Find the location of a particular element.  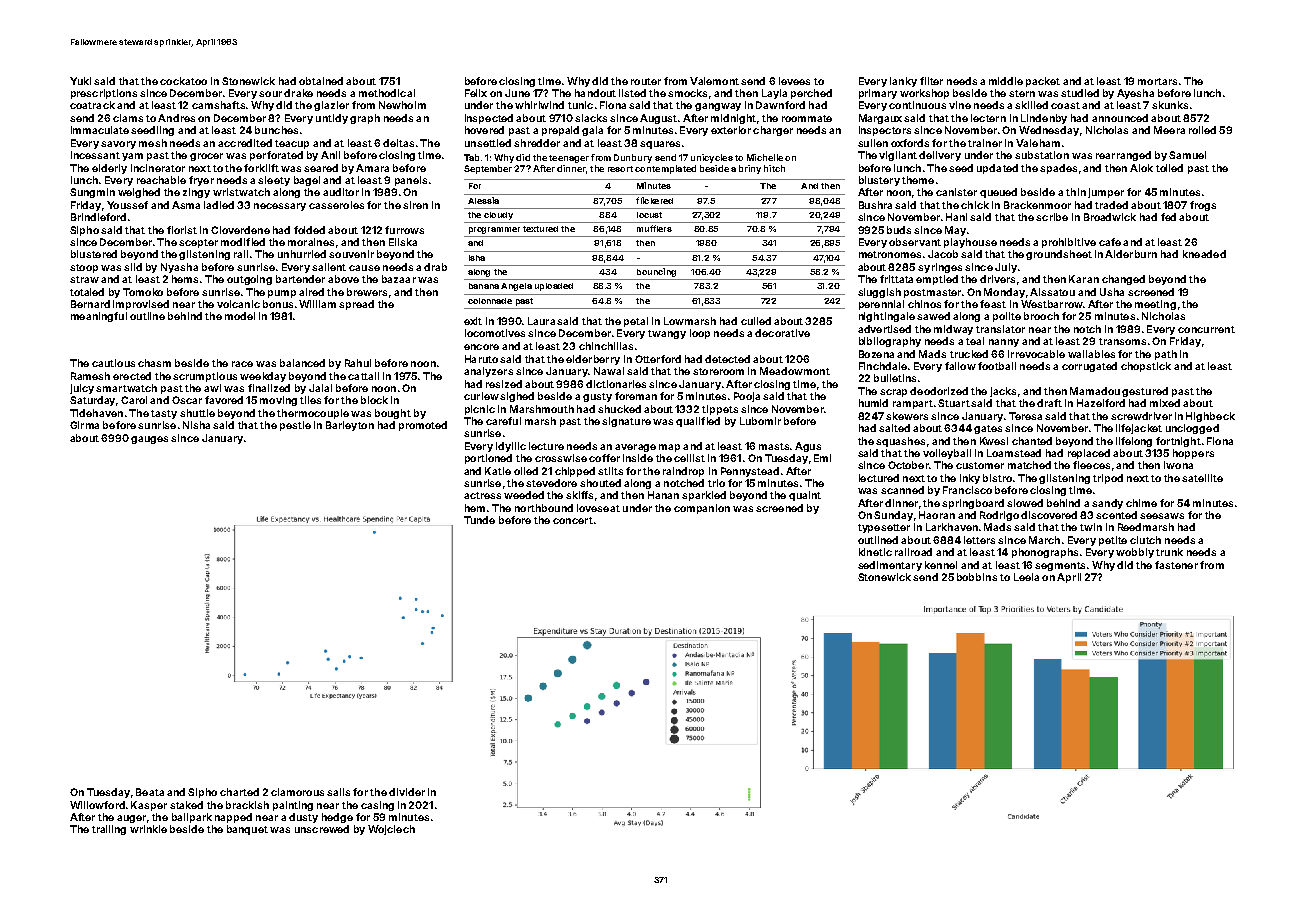

Felix is located at coordinates (476, 93).
